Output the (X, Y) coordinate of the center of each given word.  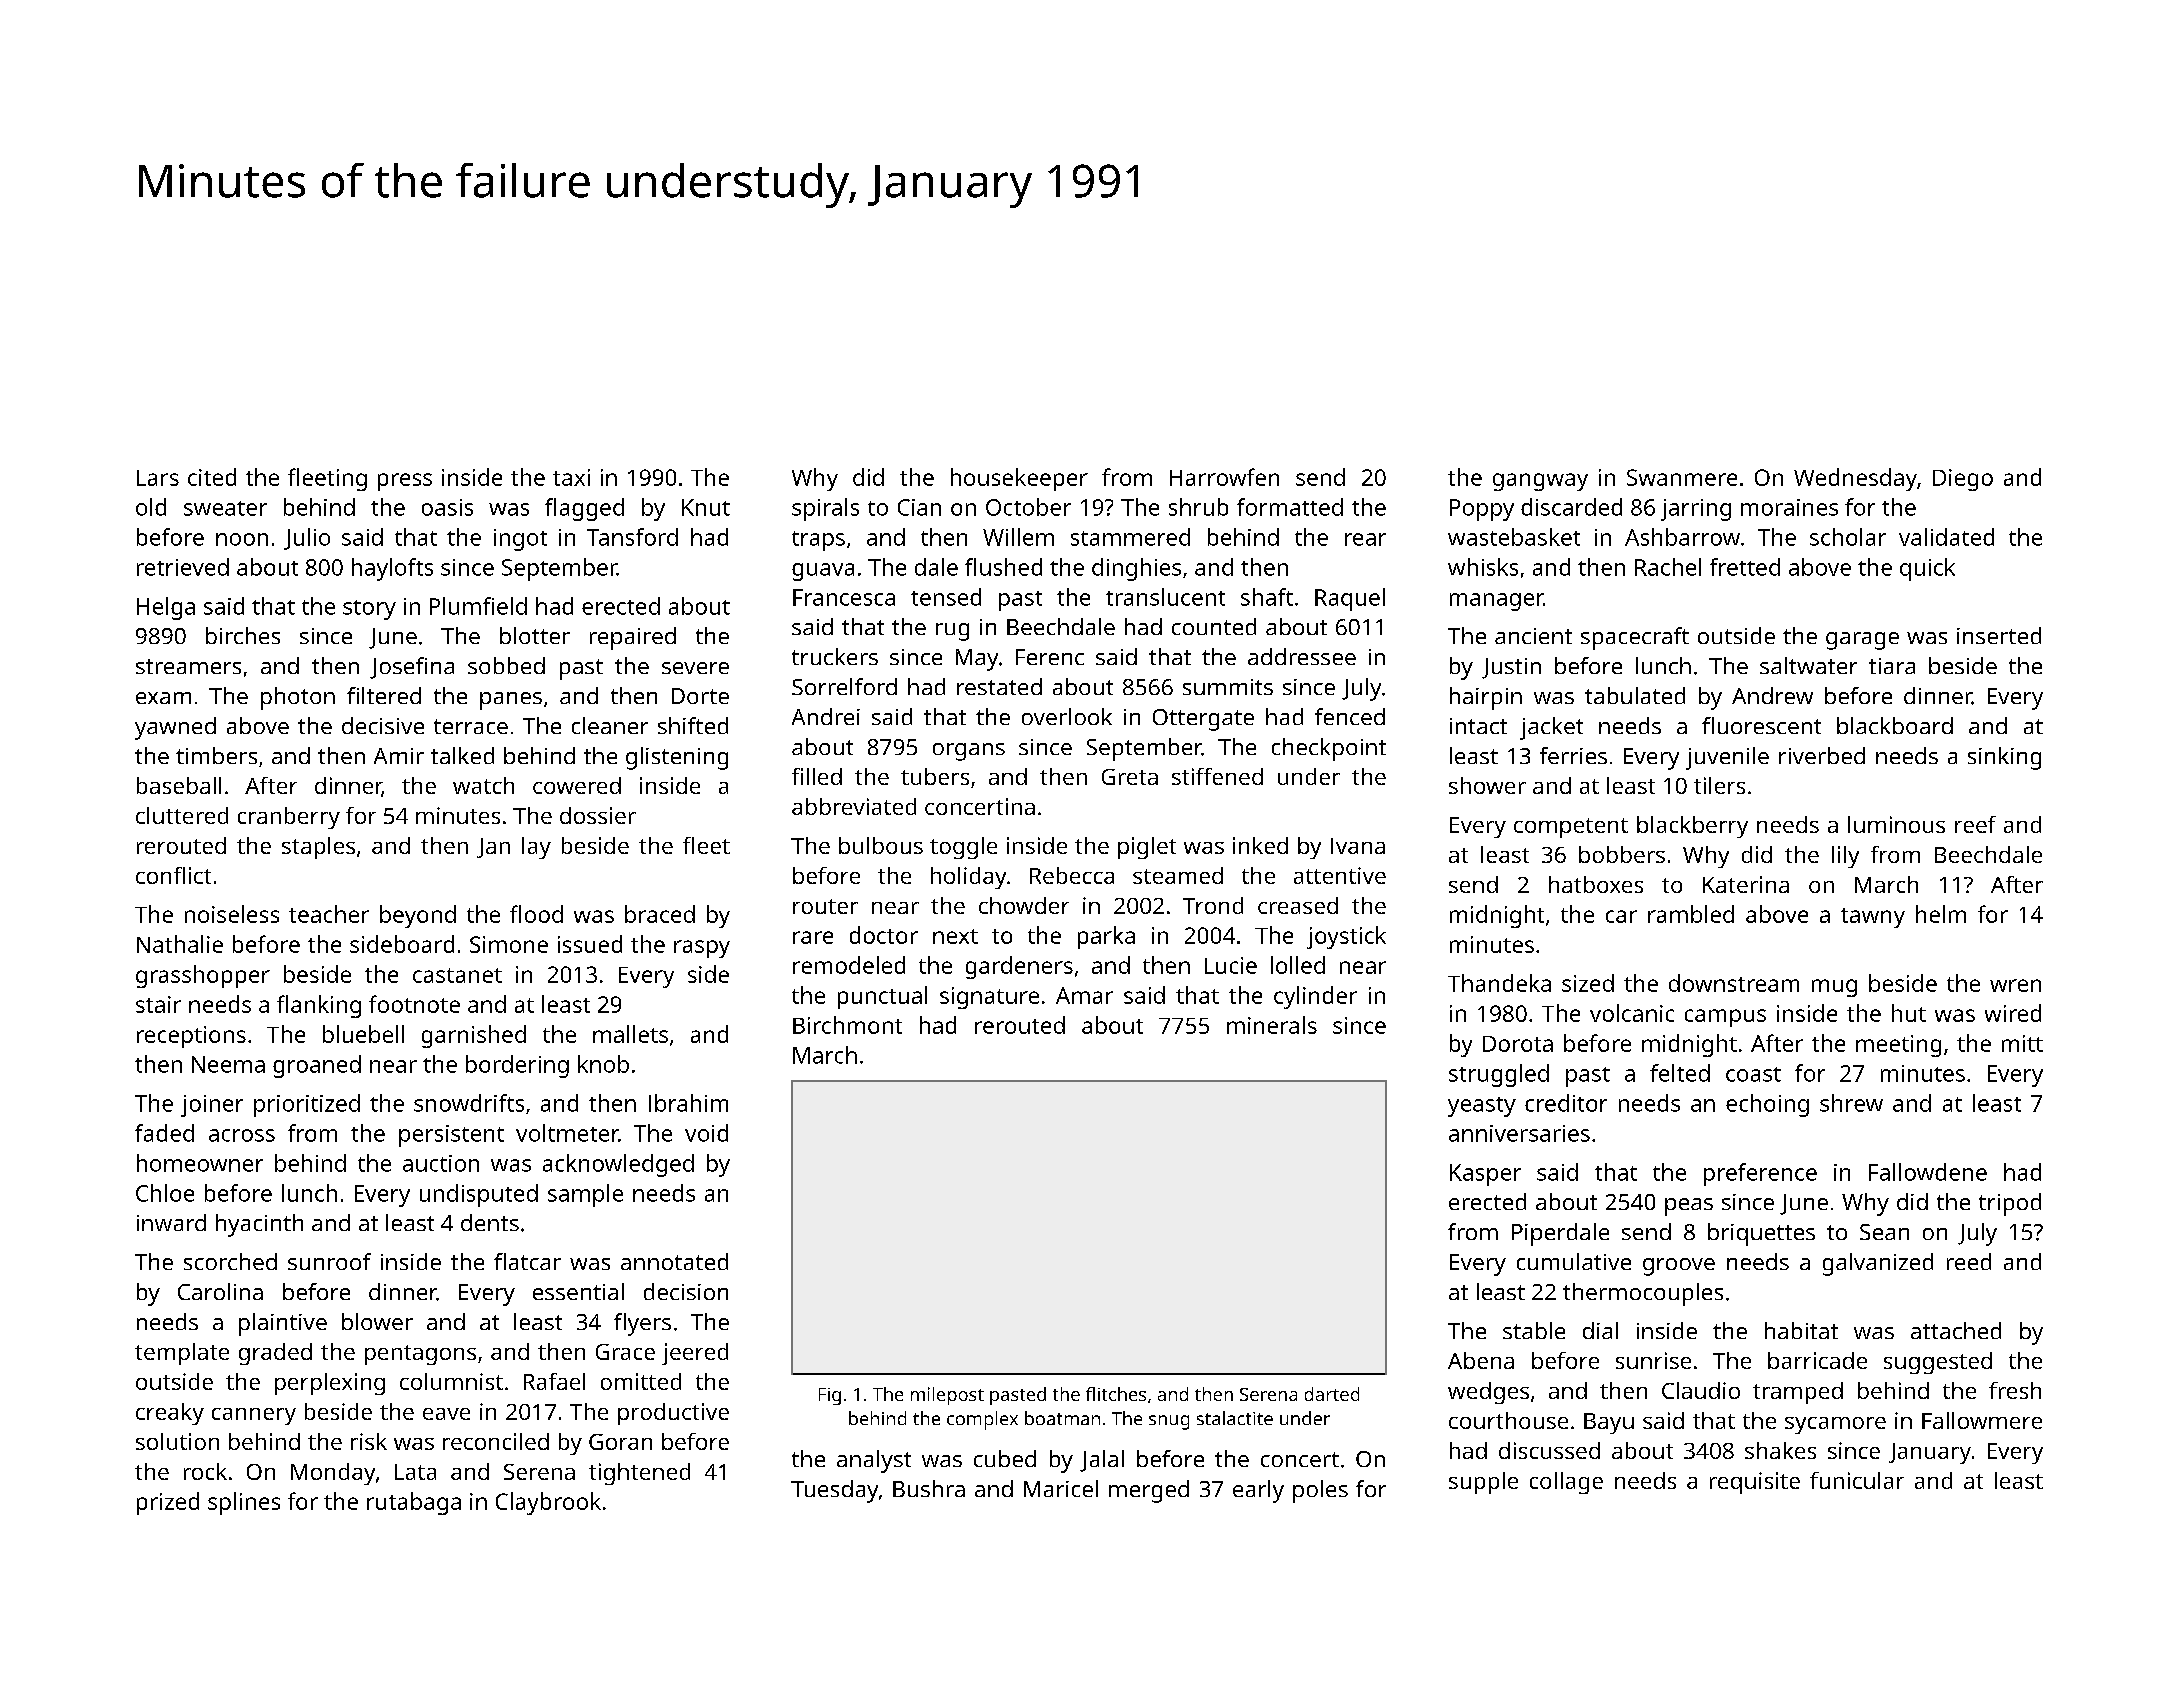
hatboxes (1596, 884)
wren (2015, 985)
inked (1260, 845)
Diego (1963, 480)
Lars (158, 478)
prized (168, 1503)
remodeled (849, 965)
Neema (228, 1064)
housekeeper (1019, 479)
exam (163, 698)
